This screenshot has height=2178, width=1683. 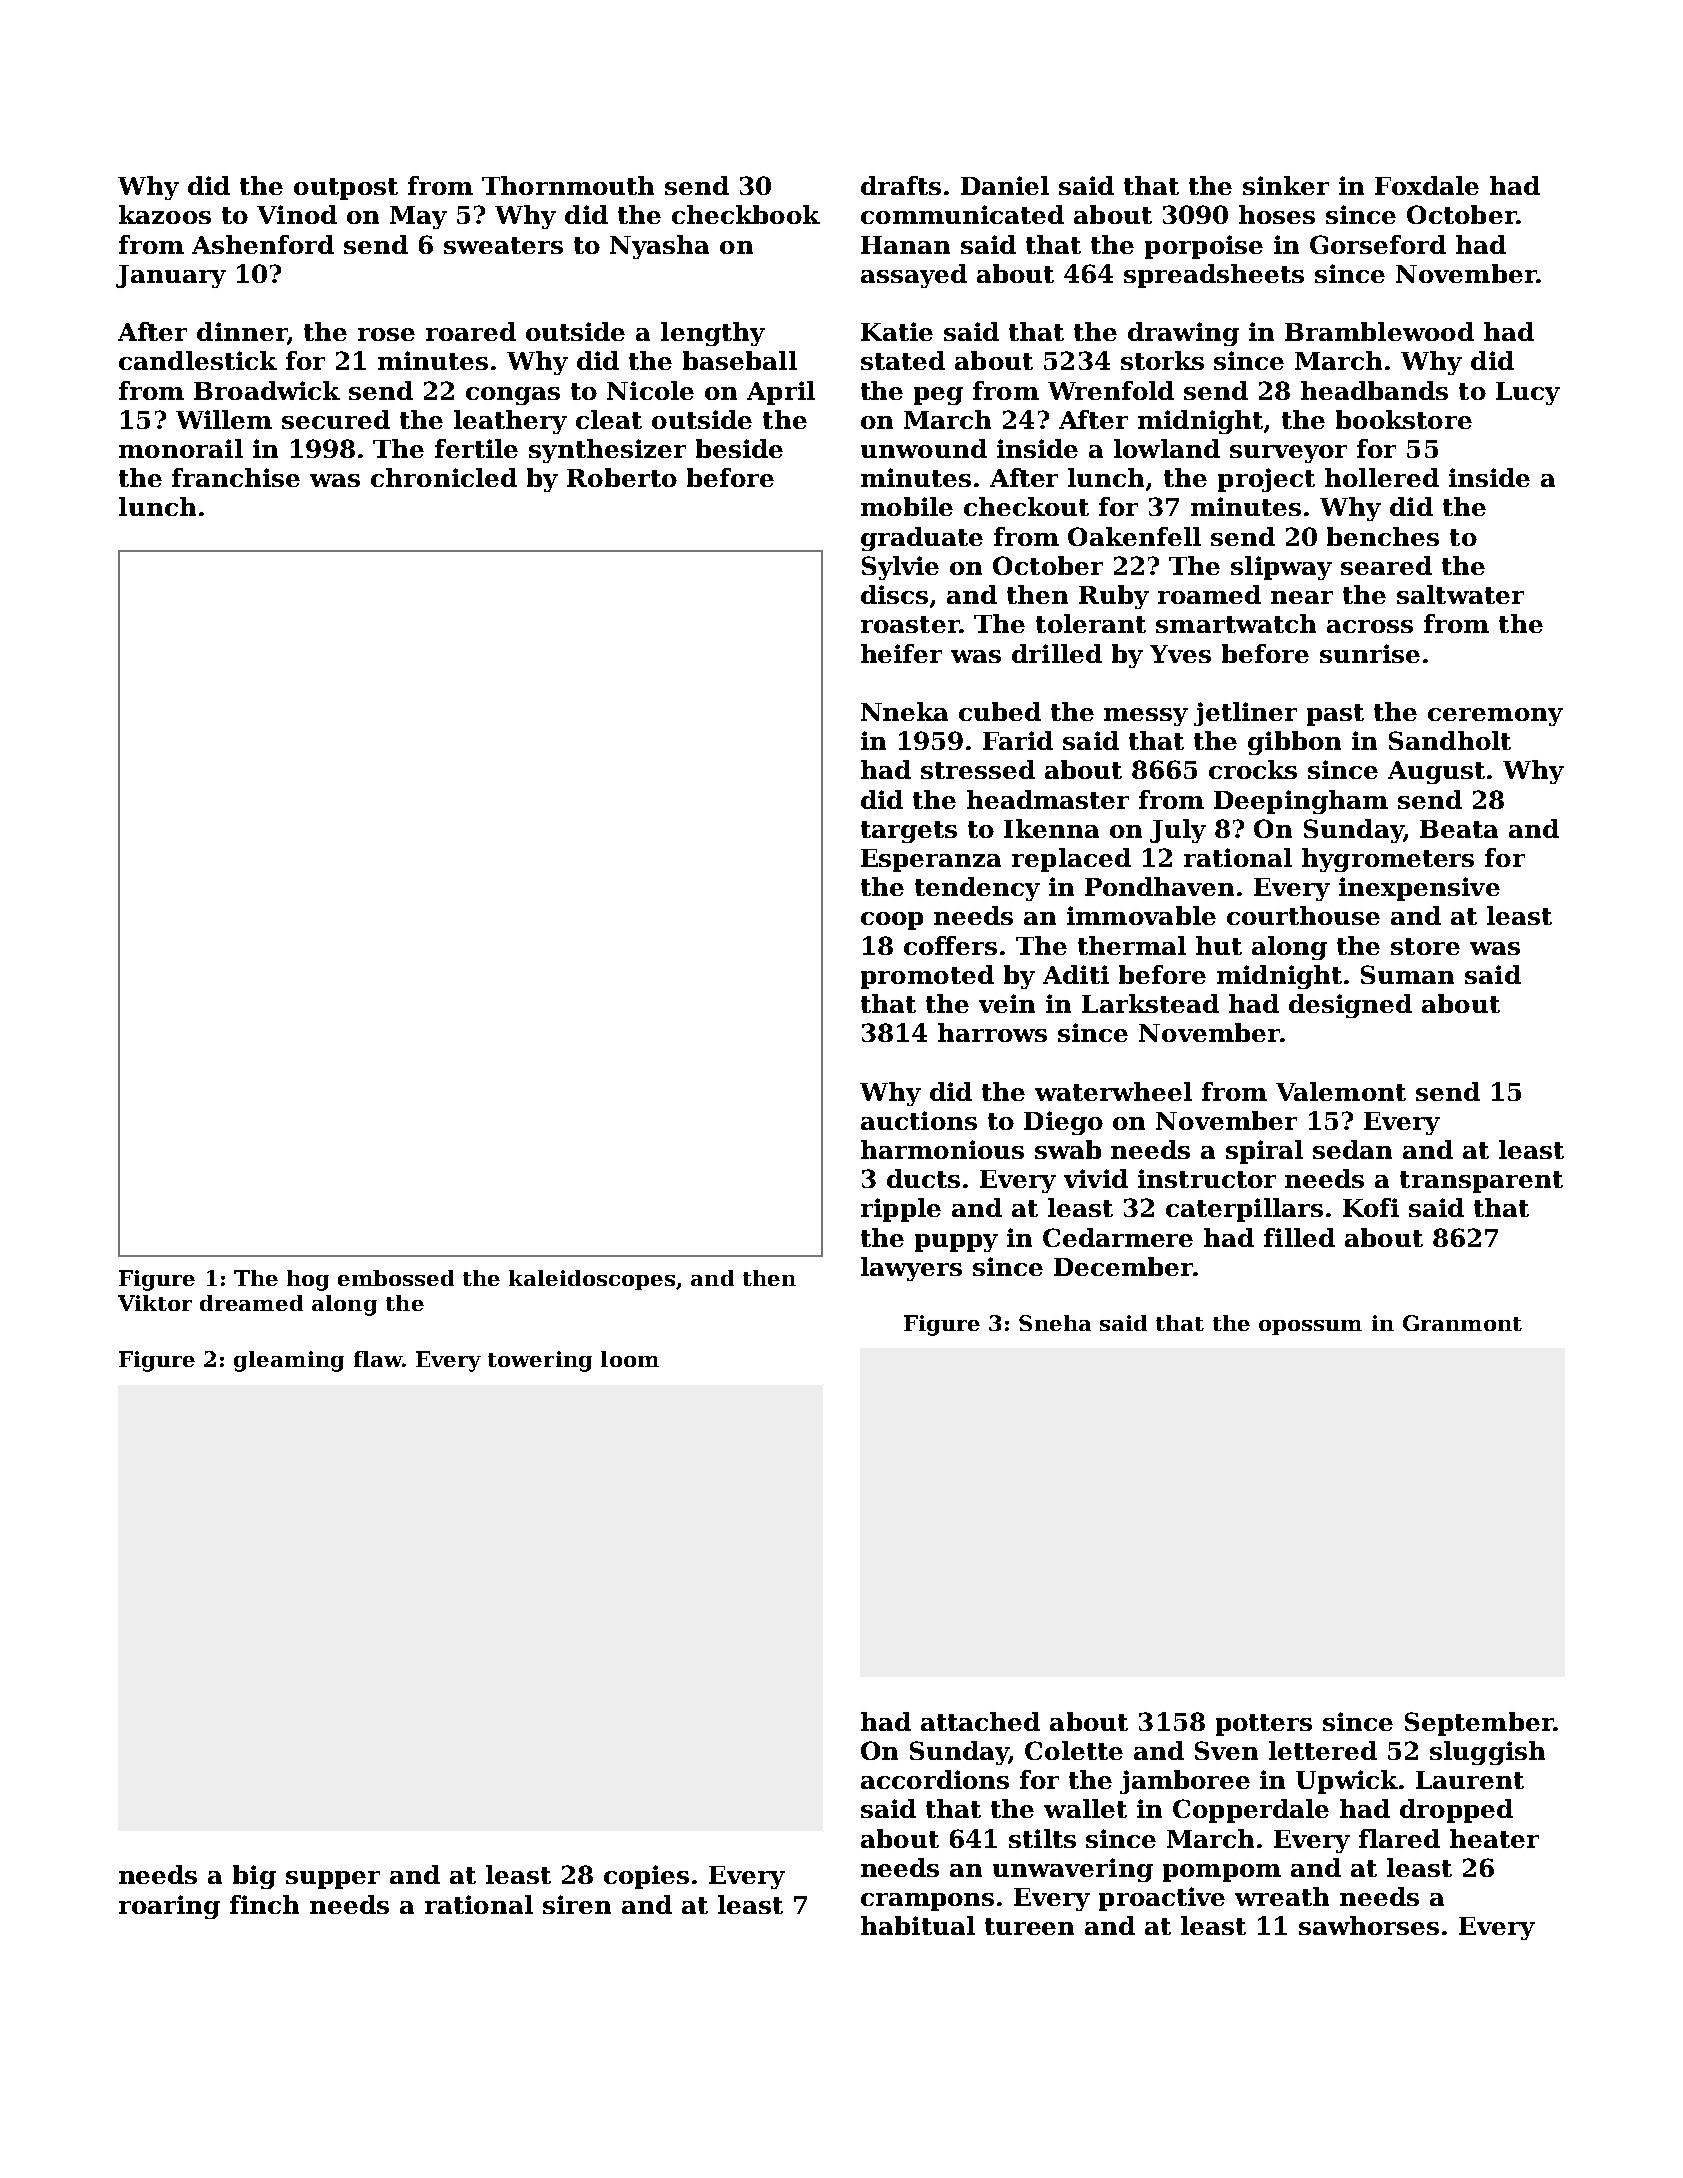 I want to click on Hanan, so click(x=905, y=245).
